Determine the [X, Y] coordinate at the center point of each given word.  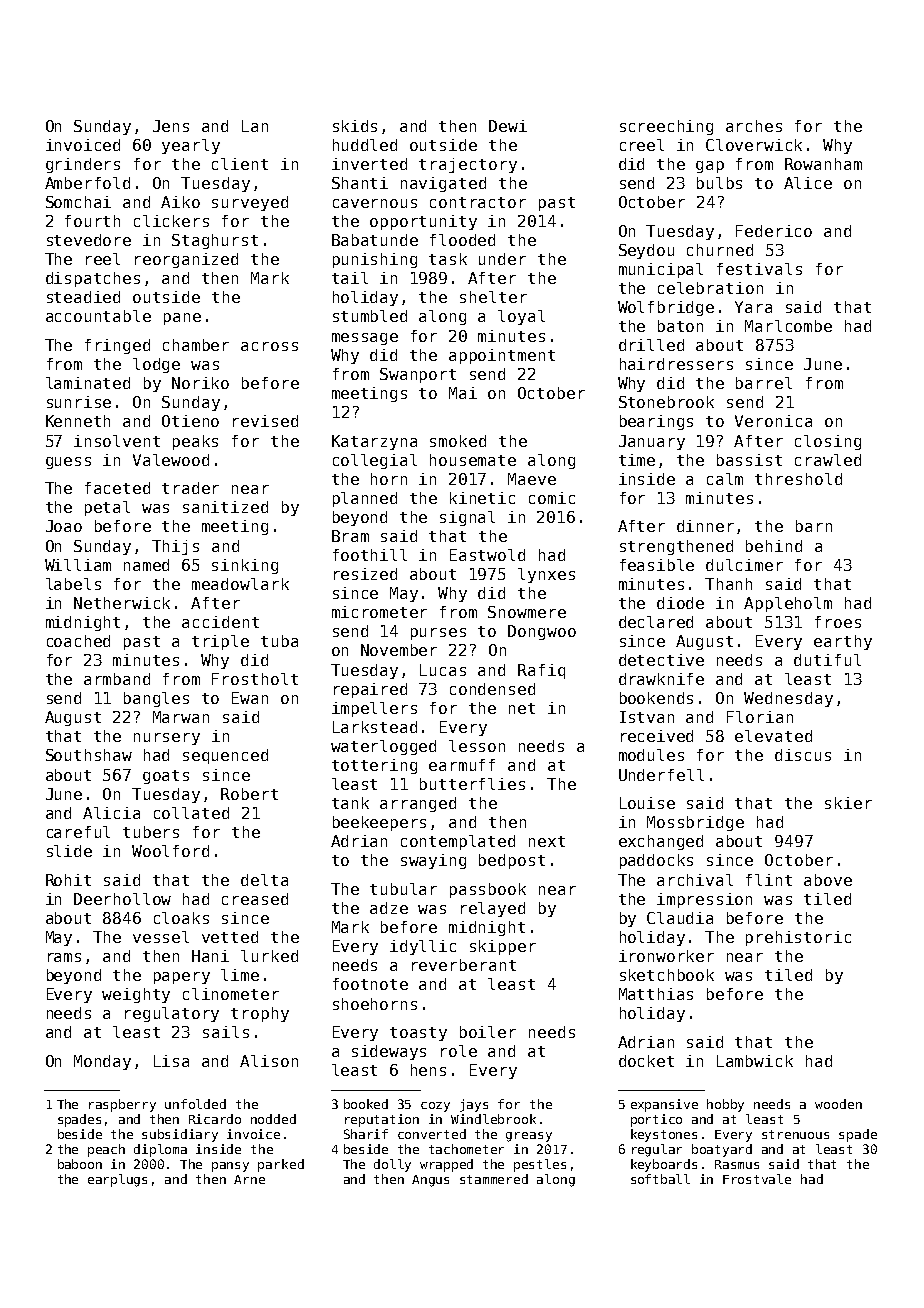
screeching [666, 127]
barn [814, 526]
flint [769, 880]
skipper [503, 947]
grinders [83, 165]
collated [191, 813]
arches [754, 126]
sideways [389, 1052]
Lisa [171, 1061]
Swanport [418, 375]
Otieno [190, 421]
